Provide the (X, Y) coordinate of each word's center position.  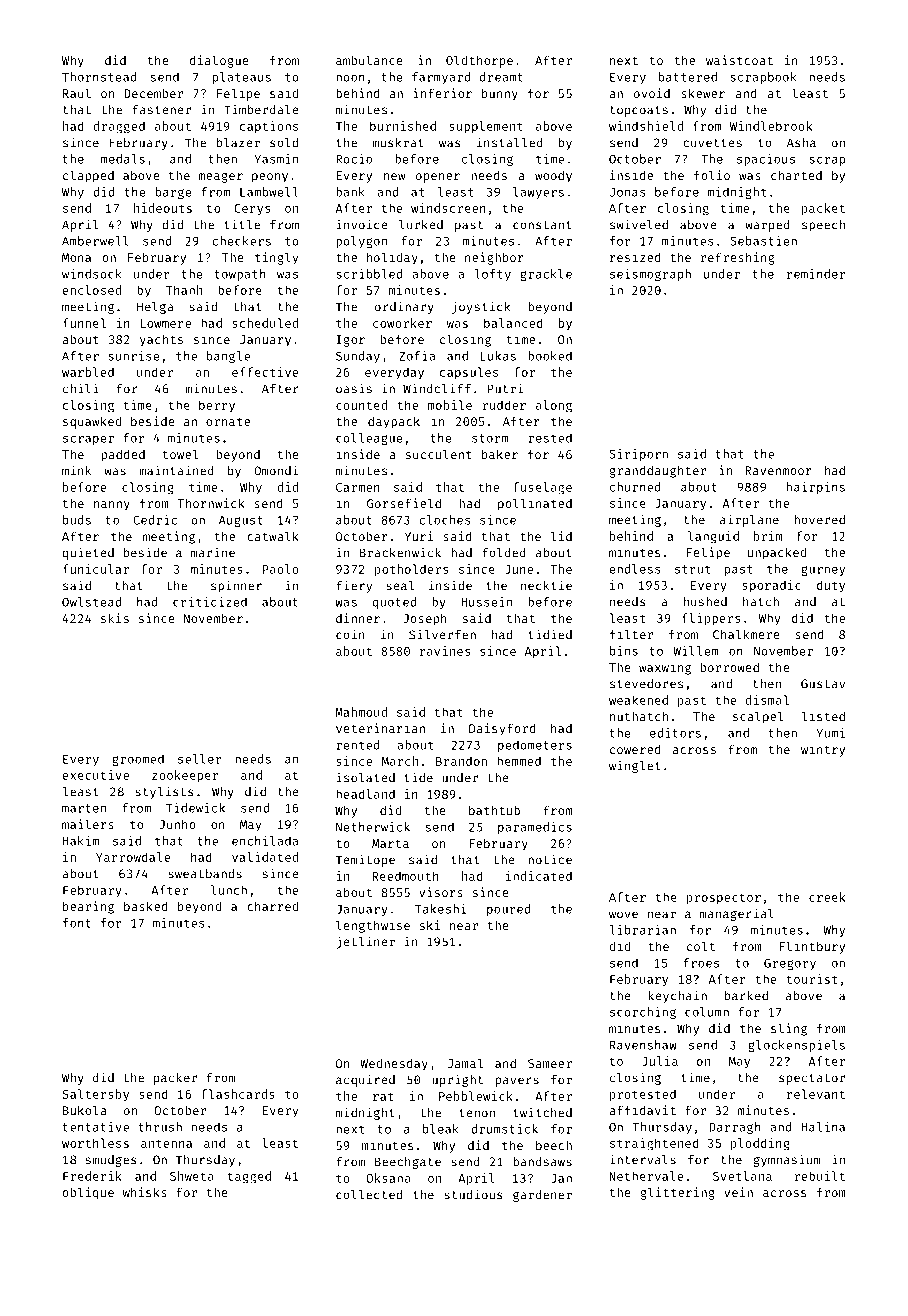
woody (553, 176)
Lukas (498, 356)
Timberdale (261, 109)
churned (635, 487)
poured (508, 910)
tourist (811, 979)
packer (175, 1079)
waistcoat (739, 60)
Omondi (276, 470)
